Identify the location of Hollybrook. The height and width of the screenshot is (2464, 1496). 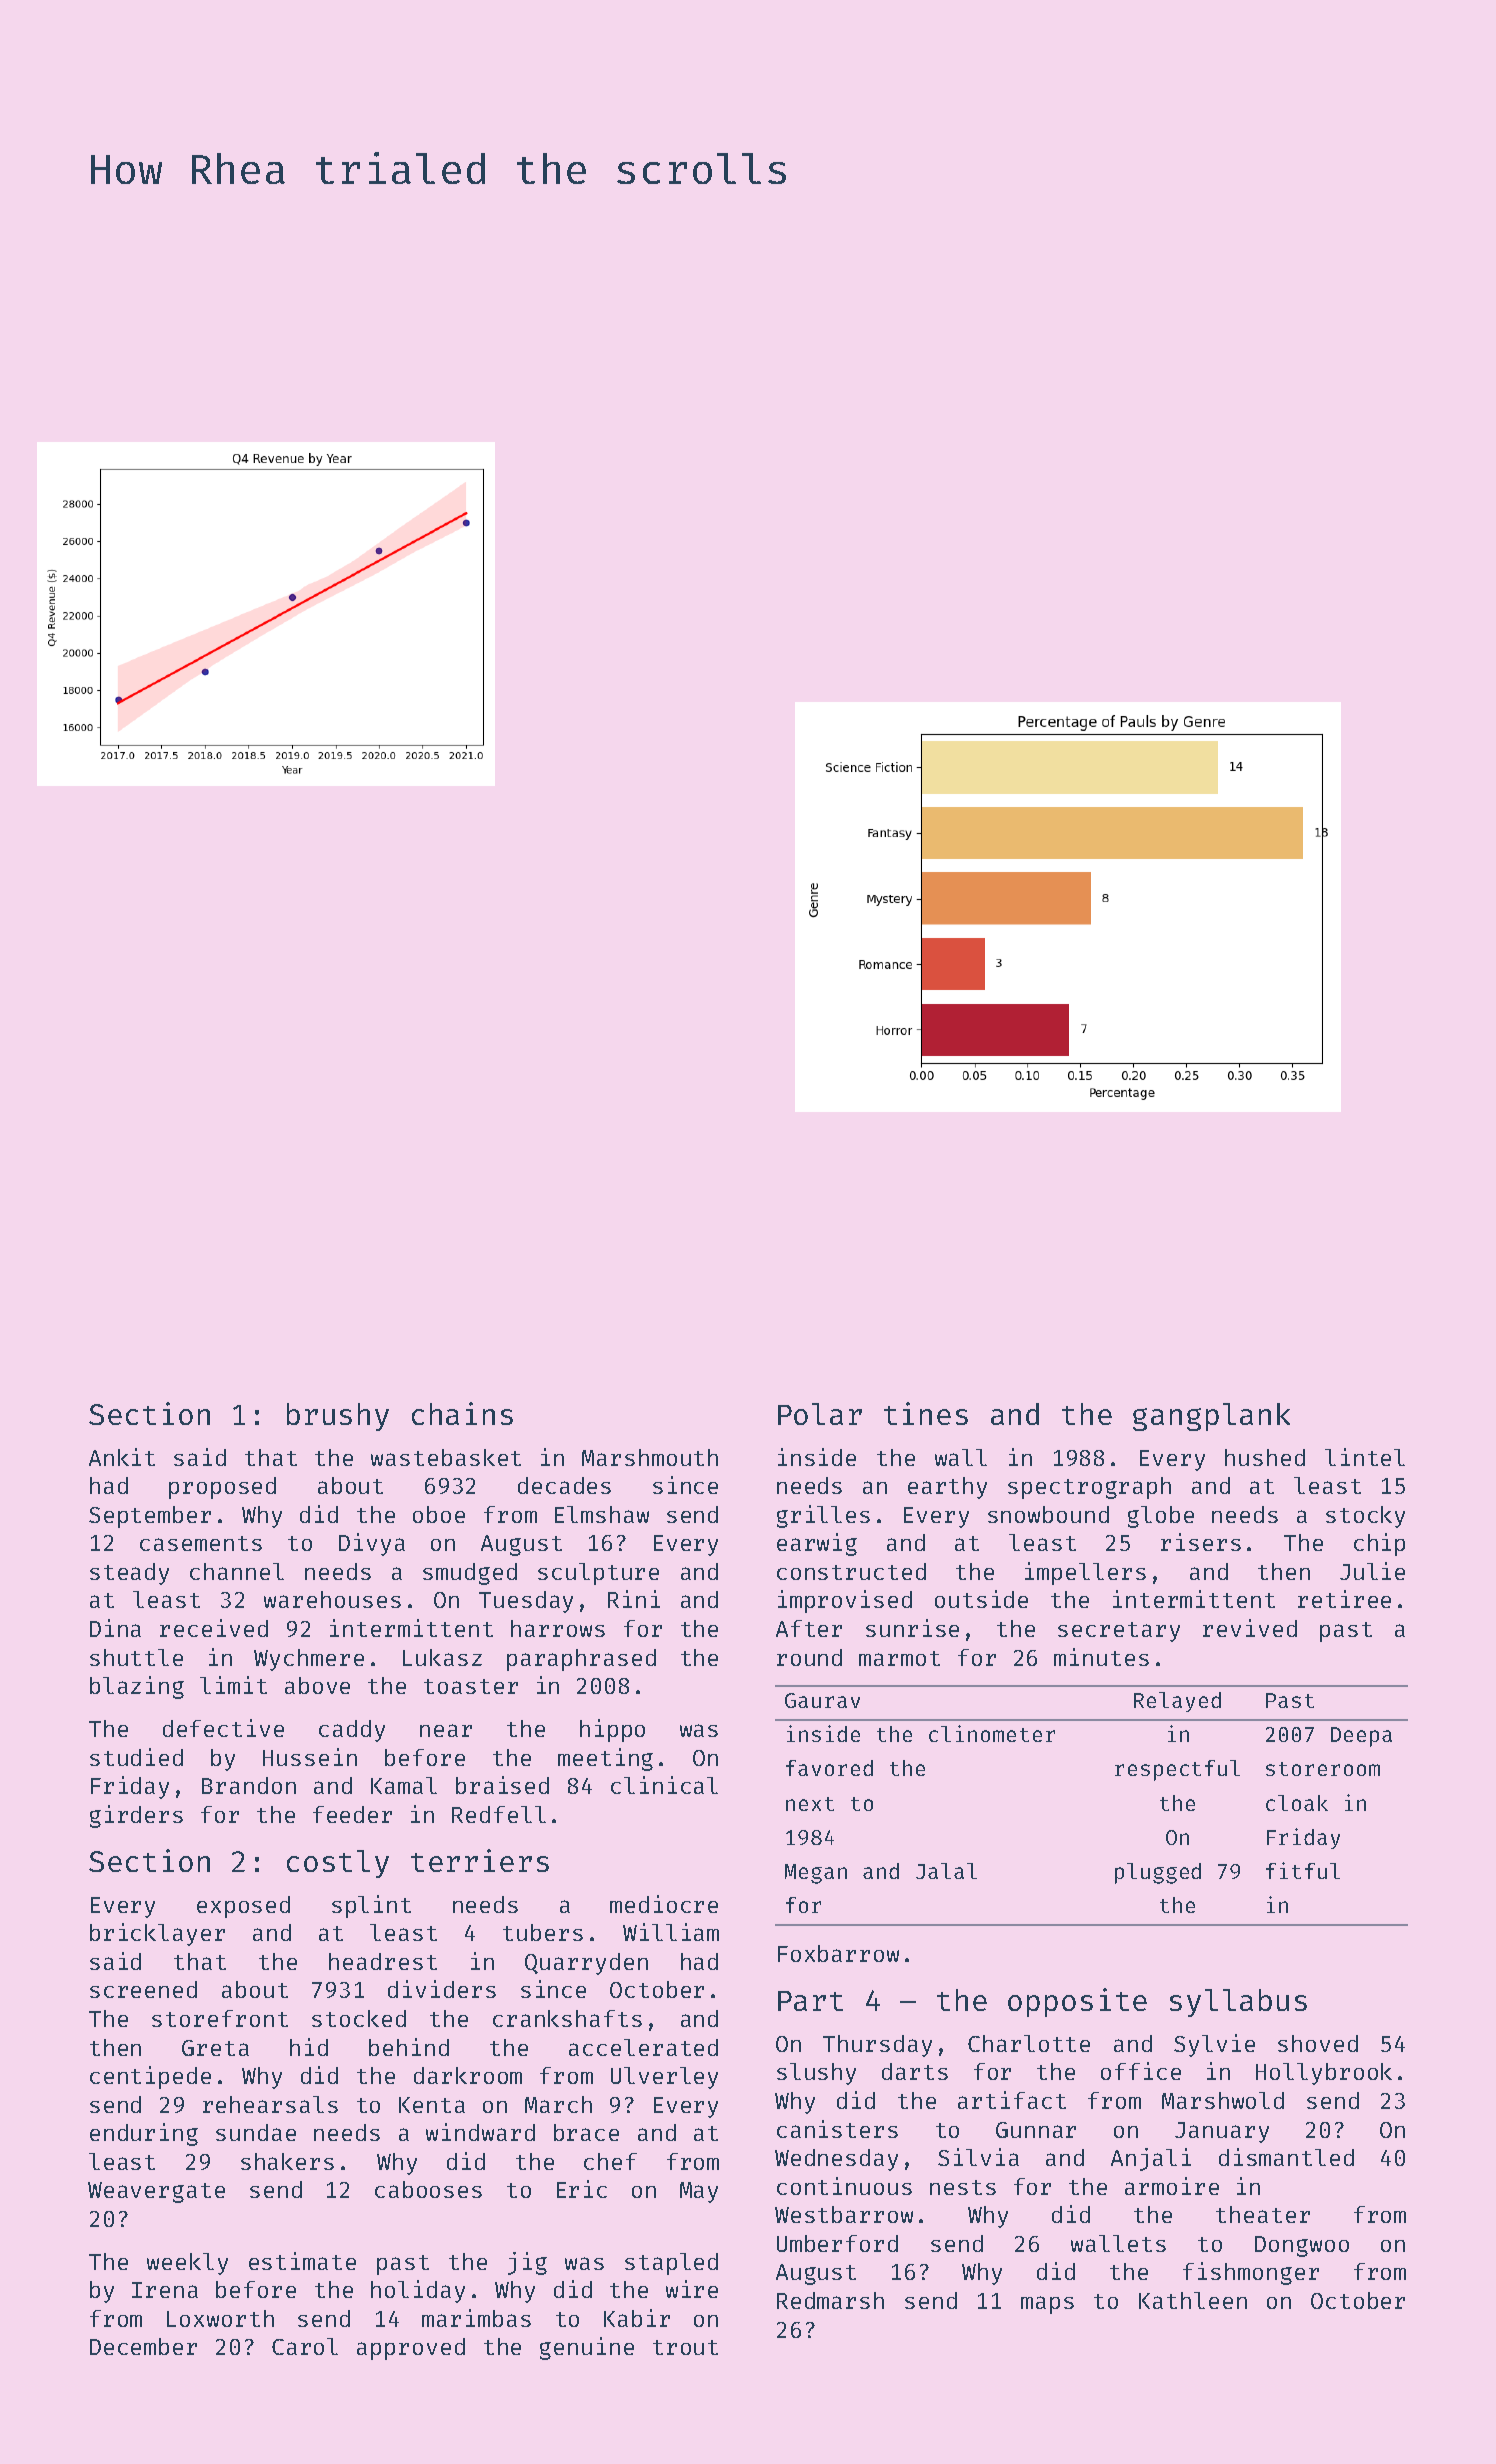
(1324, 2074).
